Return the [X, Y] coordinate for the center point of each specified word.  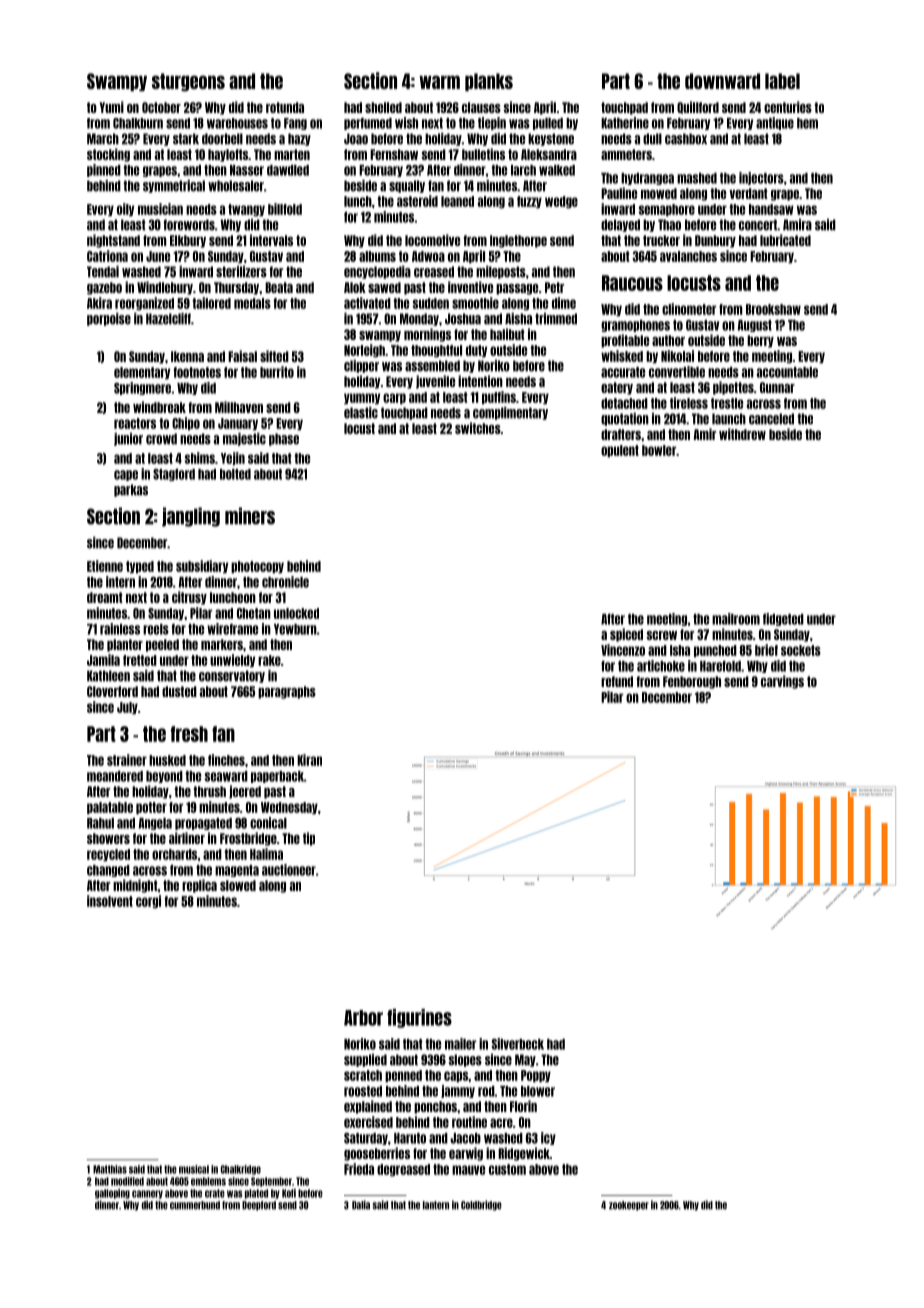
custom [507, 1169]
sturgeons [188, 82]
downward [722, 81]
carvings [782, 682]
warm [440, 82]
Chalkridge [241, 1170]
